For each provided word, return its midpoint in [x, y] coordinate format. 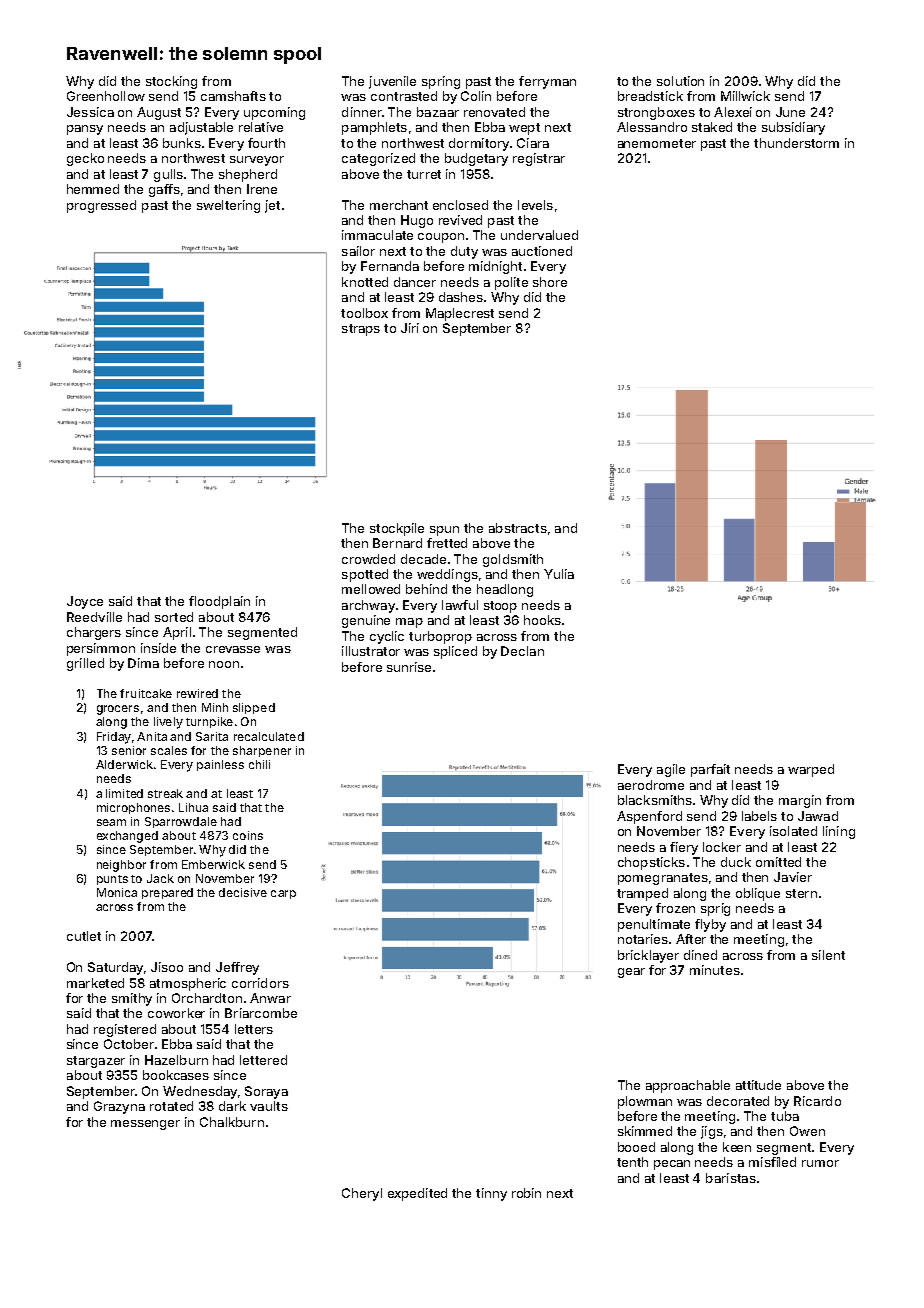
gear [631, 973]
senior [129, 750]
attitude [758, 1085]
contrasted [404, 96]
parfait [710, 770]
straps [361, 330]
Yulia [559, 574]
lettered [263, 1060]
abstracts [518, 528]
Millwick [745, 96]
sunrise [409, 667]
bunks [182, 143]
